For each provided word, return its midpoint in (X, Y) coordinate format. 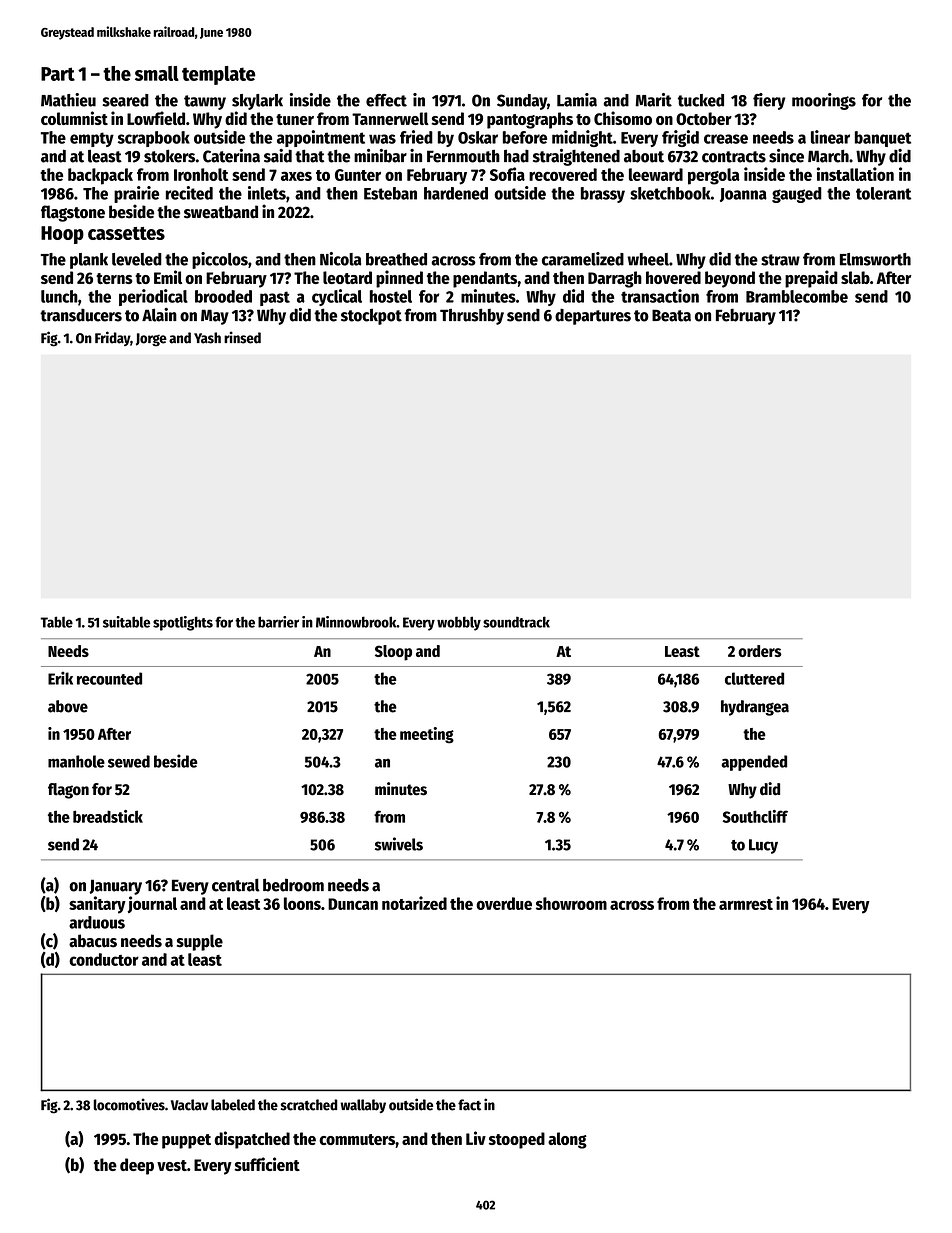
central (236, 885)
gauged (797, 195)
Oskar (478, 137)
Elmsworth (875, 259)
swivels (399, 844)
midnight (582, 138)
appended (754, 763)
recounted (109, 678)
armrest (746, 904)
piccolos (220, 260)
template (219, 75)
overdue (504, 903)
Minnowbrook (356, 622)
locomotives (129, 1104)
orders (760, 651)
